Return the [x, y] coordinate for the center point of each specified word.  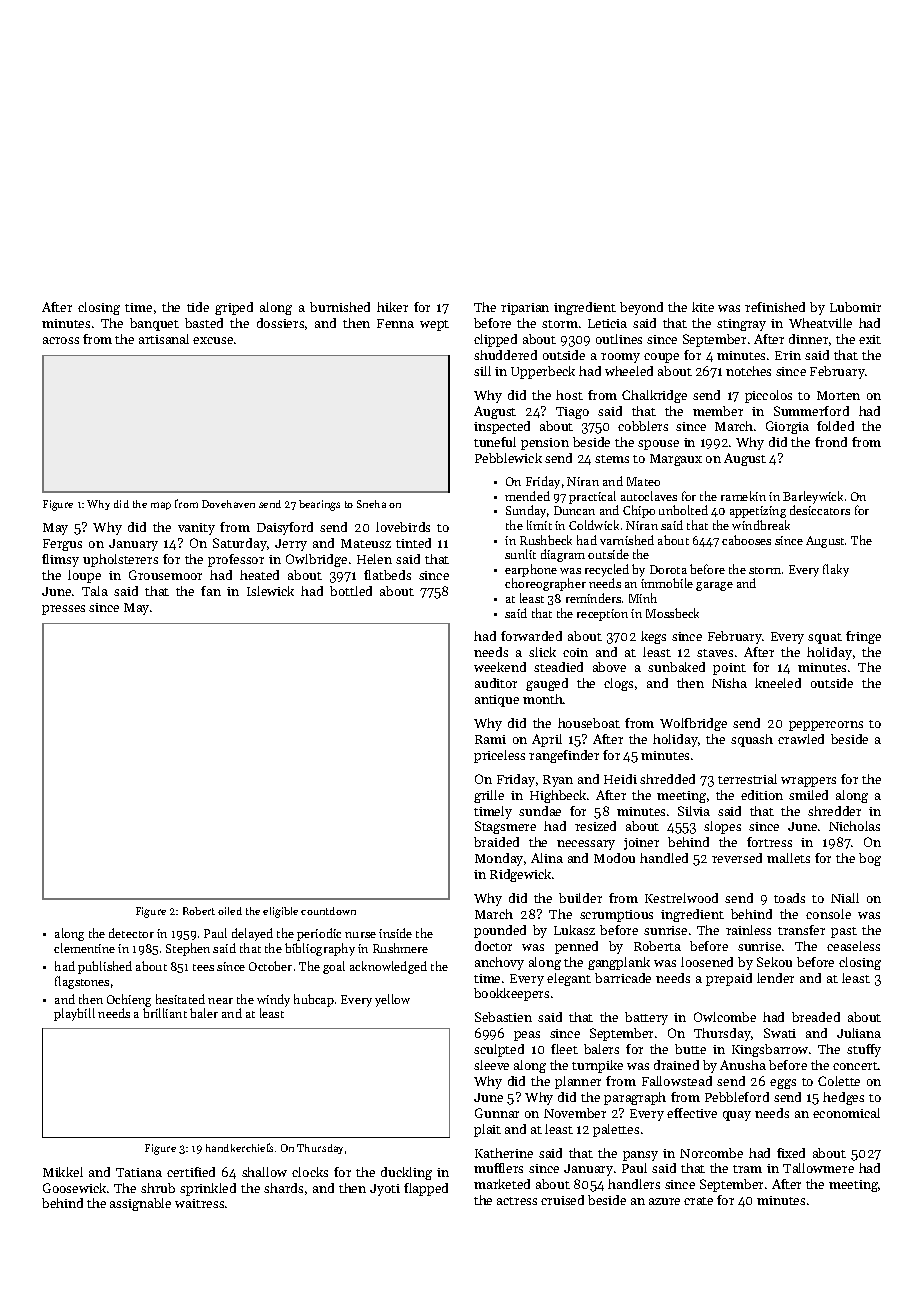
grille [489, 796]
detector [131, 933]
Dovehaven [228, 504]
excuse [213, 340]
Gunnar [497, 1113]
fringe [863, 637]
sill [482, 371]
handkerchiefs [239, 1147]
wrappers [808, 782]
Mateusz [366, 543]
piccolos [768, 396]
